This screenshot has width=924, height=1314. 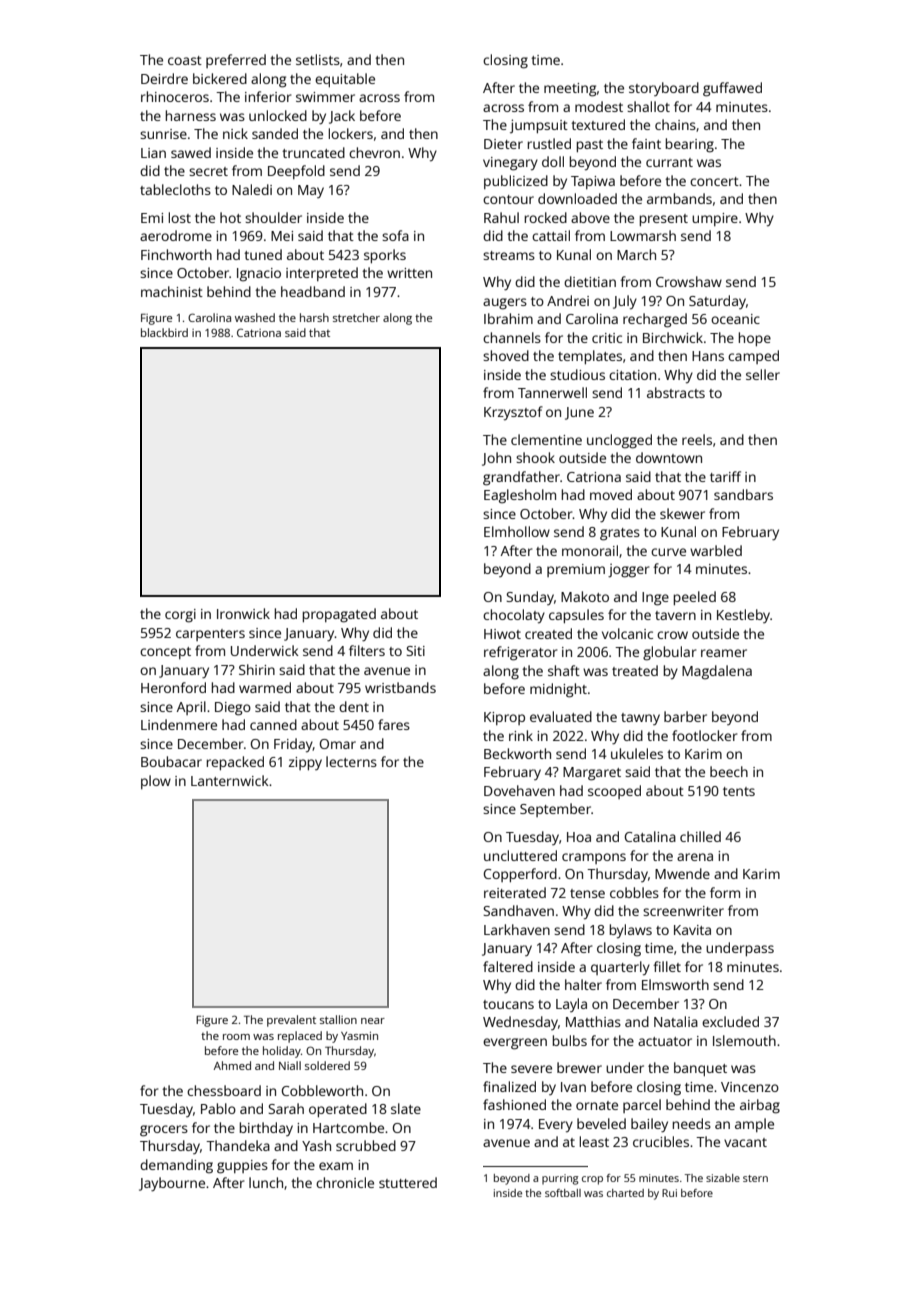 What do you see at coordinates (345, 80) in the screenshot?
I see `equitable` at bounding box center [345, 80].
